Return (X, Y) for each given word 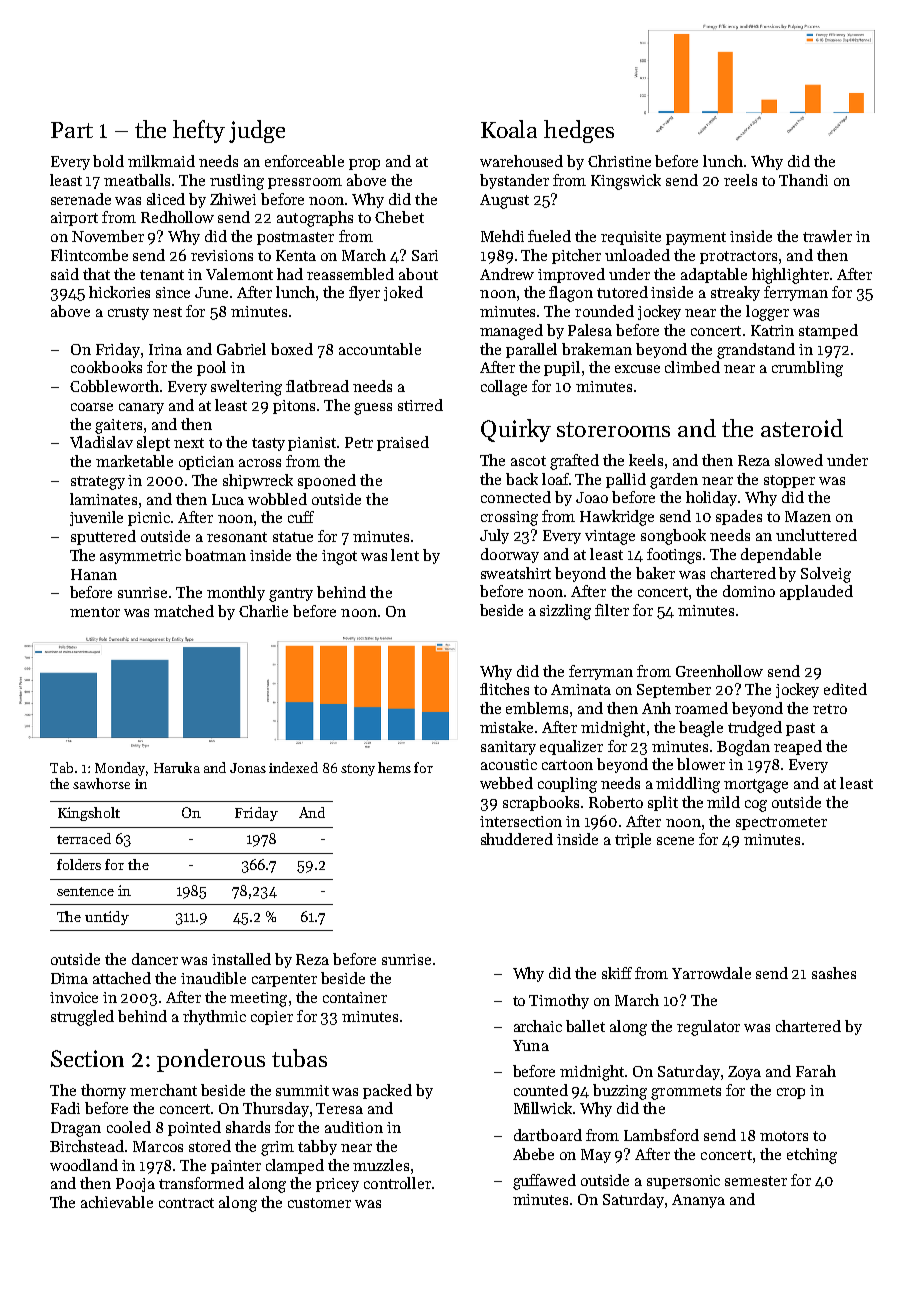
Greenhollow (719, 671)
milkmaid (161, 161)
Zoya (744, 1073)
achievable (117, 1202)
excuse (637, 369)
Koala (509, 129)
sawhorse (101, 783)
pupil (562, 368)
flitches (504, 689)
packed (387, 1091)
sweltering (246, 388)
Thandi (803, 180)
